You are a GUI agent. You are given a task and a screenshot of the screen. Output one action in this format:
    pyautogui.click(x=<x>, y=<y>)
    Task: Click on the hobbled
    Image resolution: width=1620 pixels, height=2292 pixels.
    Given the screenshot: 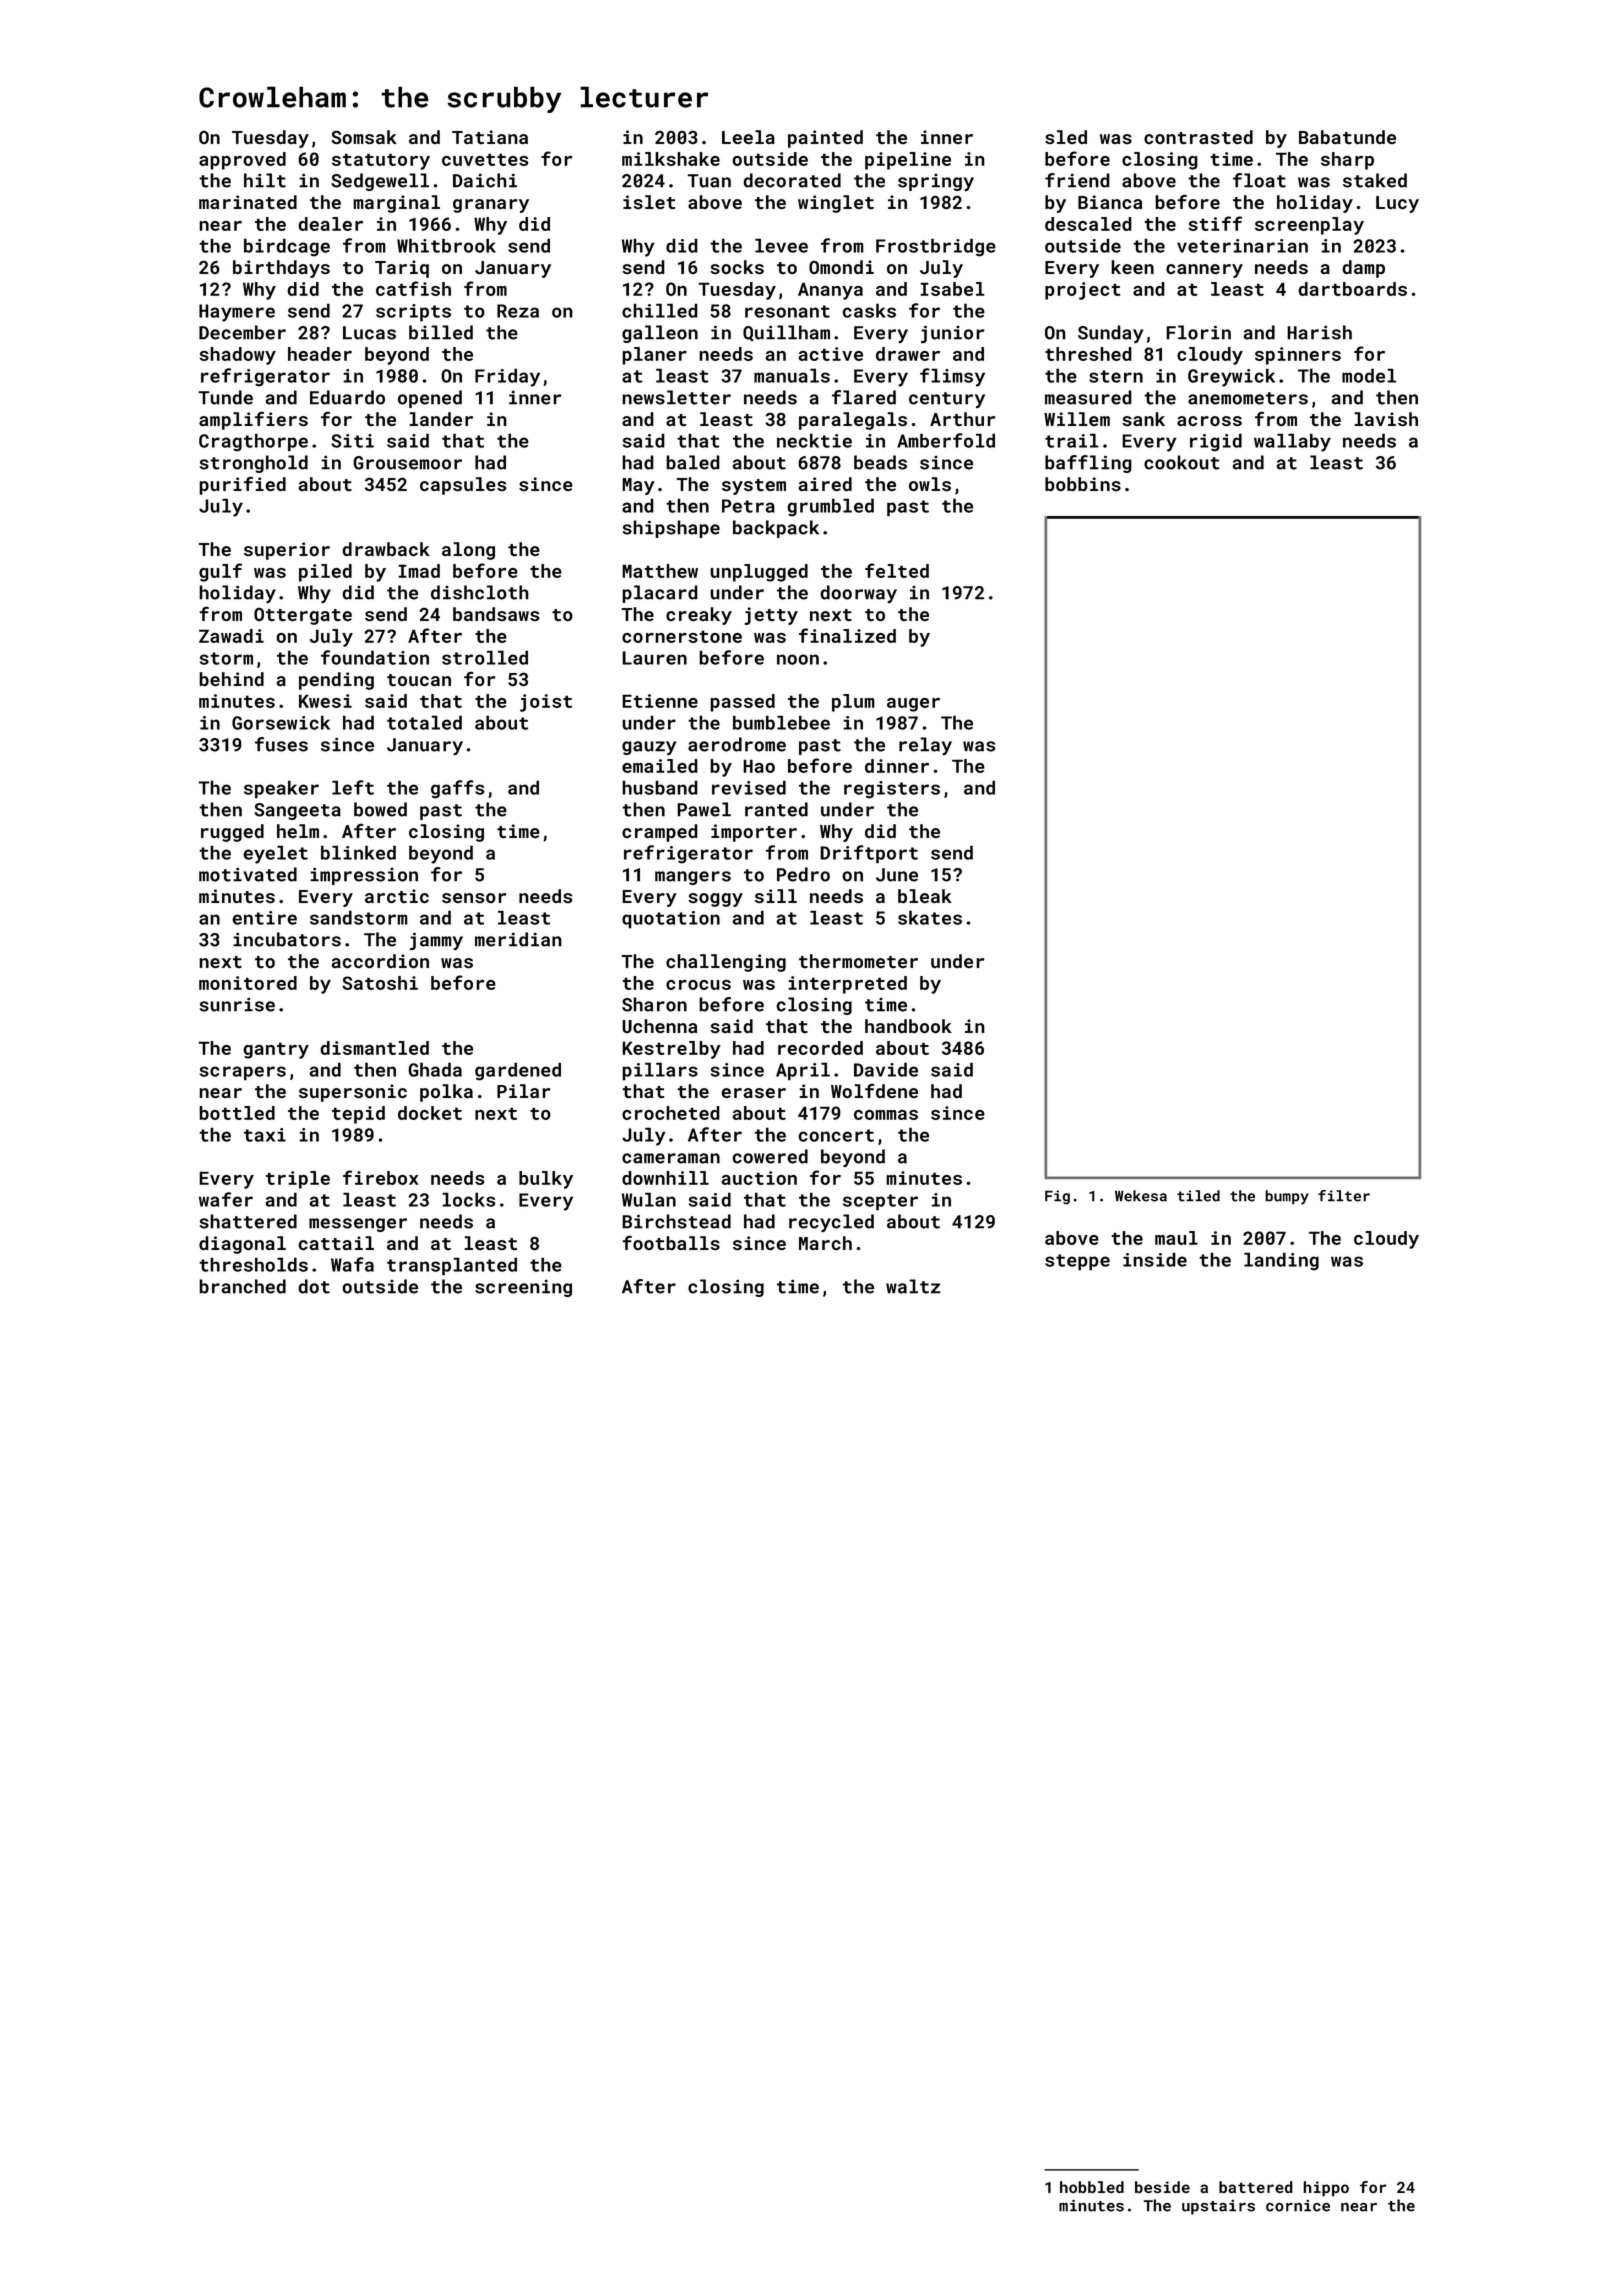 What is the action you would take?
    pyautogui.click(x=1092, y=2187)
